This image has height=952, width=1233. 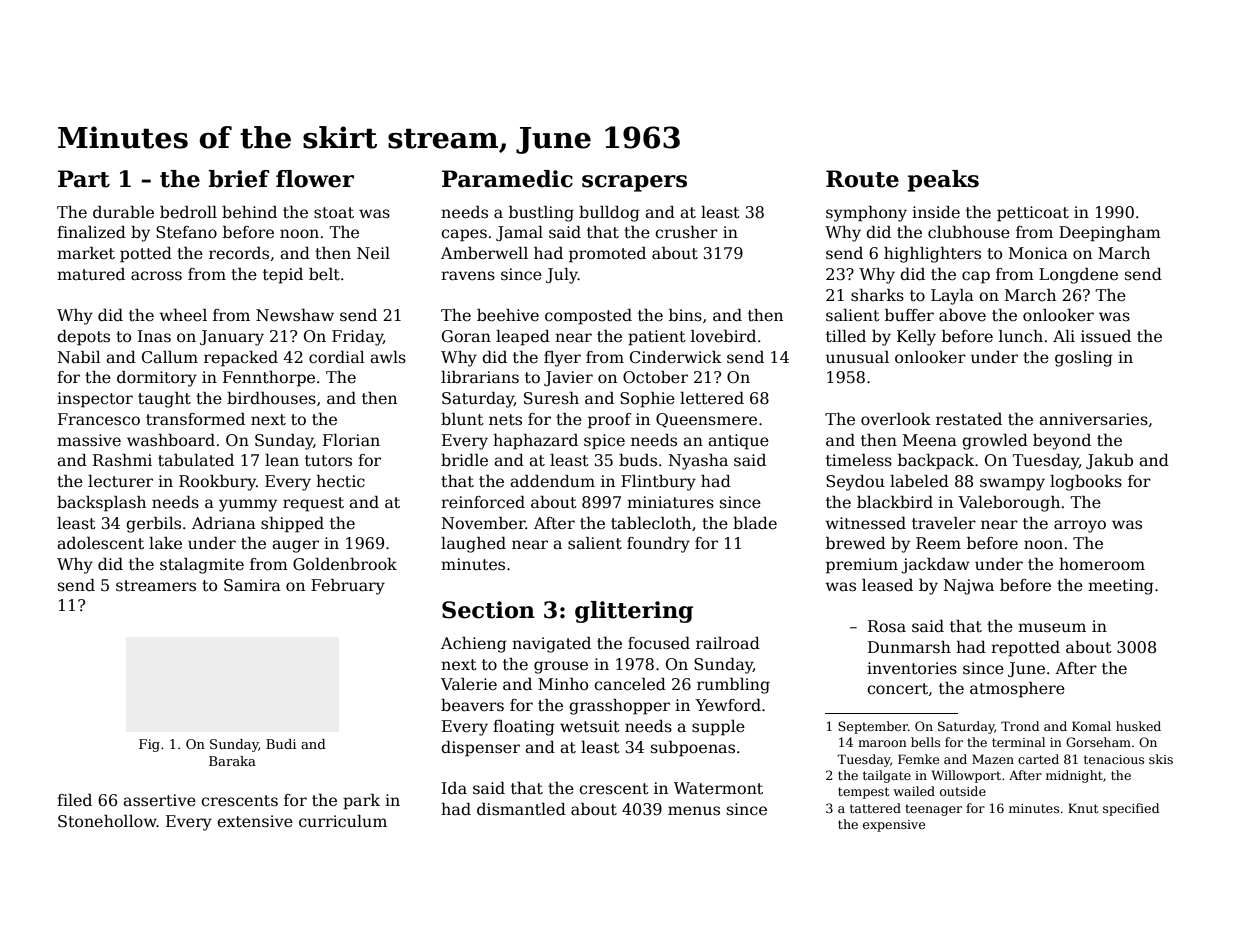 What do you see at coordinates (694, 811) in the image?
I see `menus` at bounding box center [694, 811].
